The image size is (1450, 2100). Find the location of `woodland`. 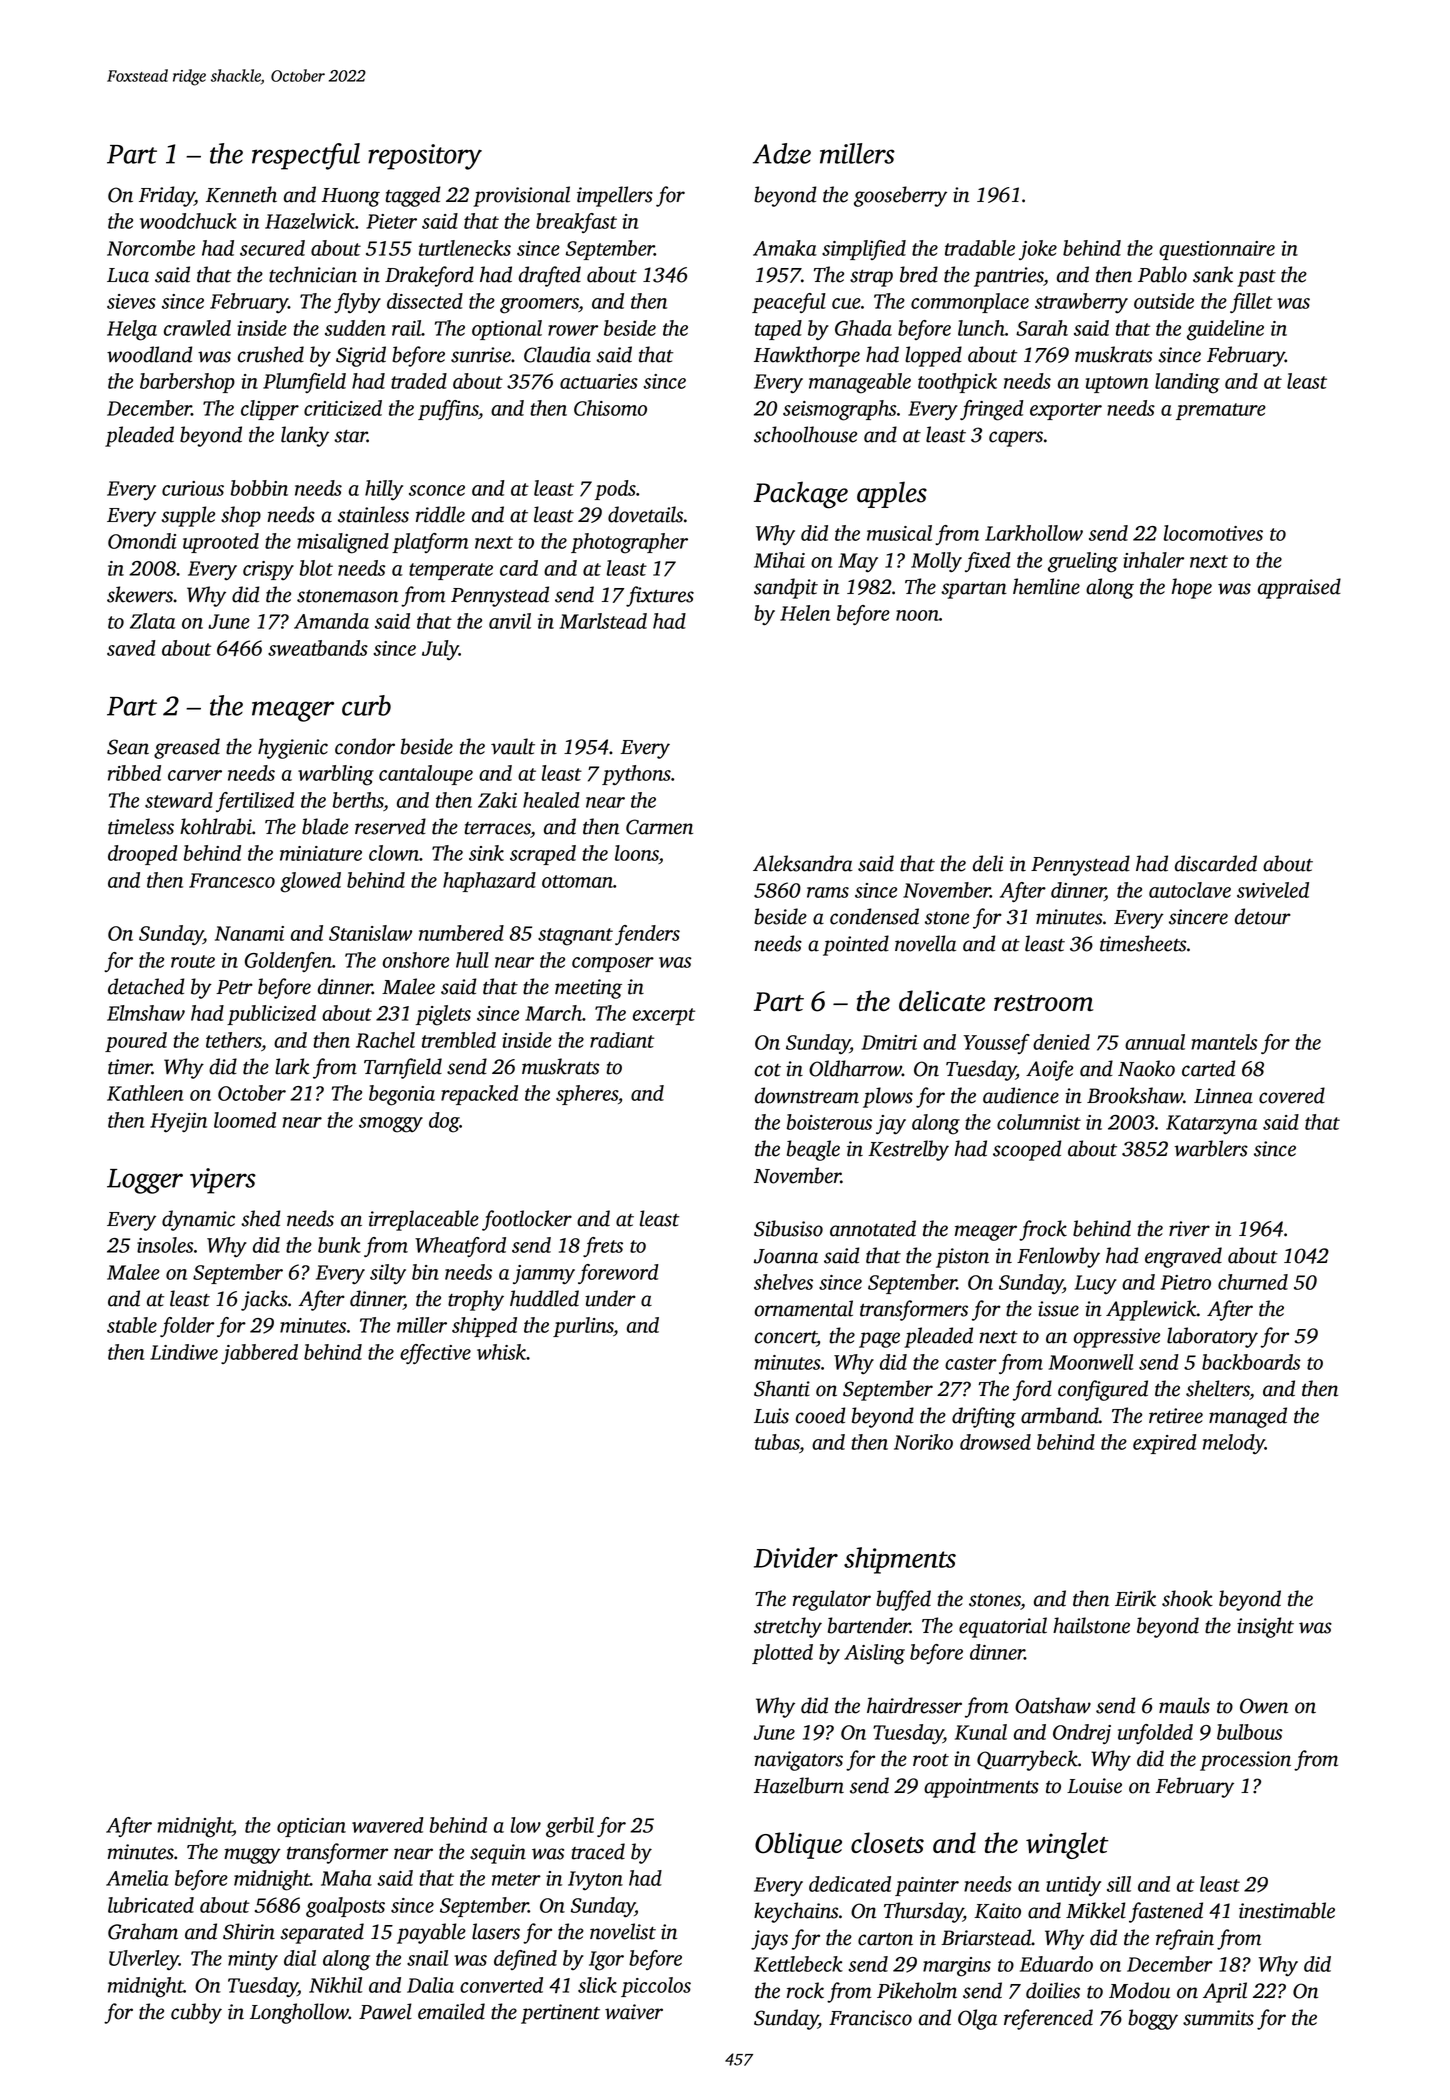

woodland is located at coordinates (150, 354).
